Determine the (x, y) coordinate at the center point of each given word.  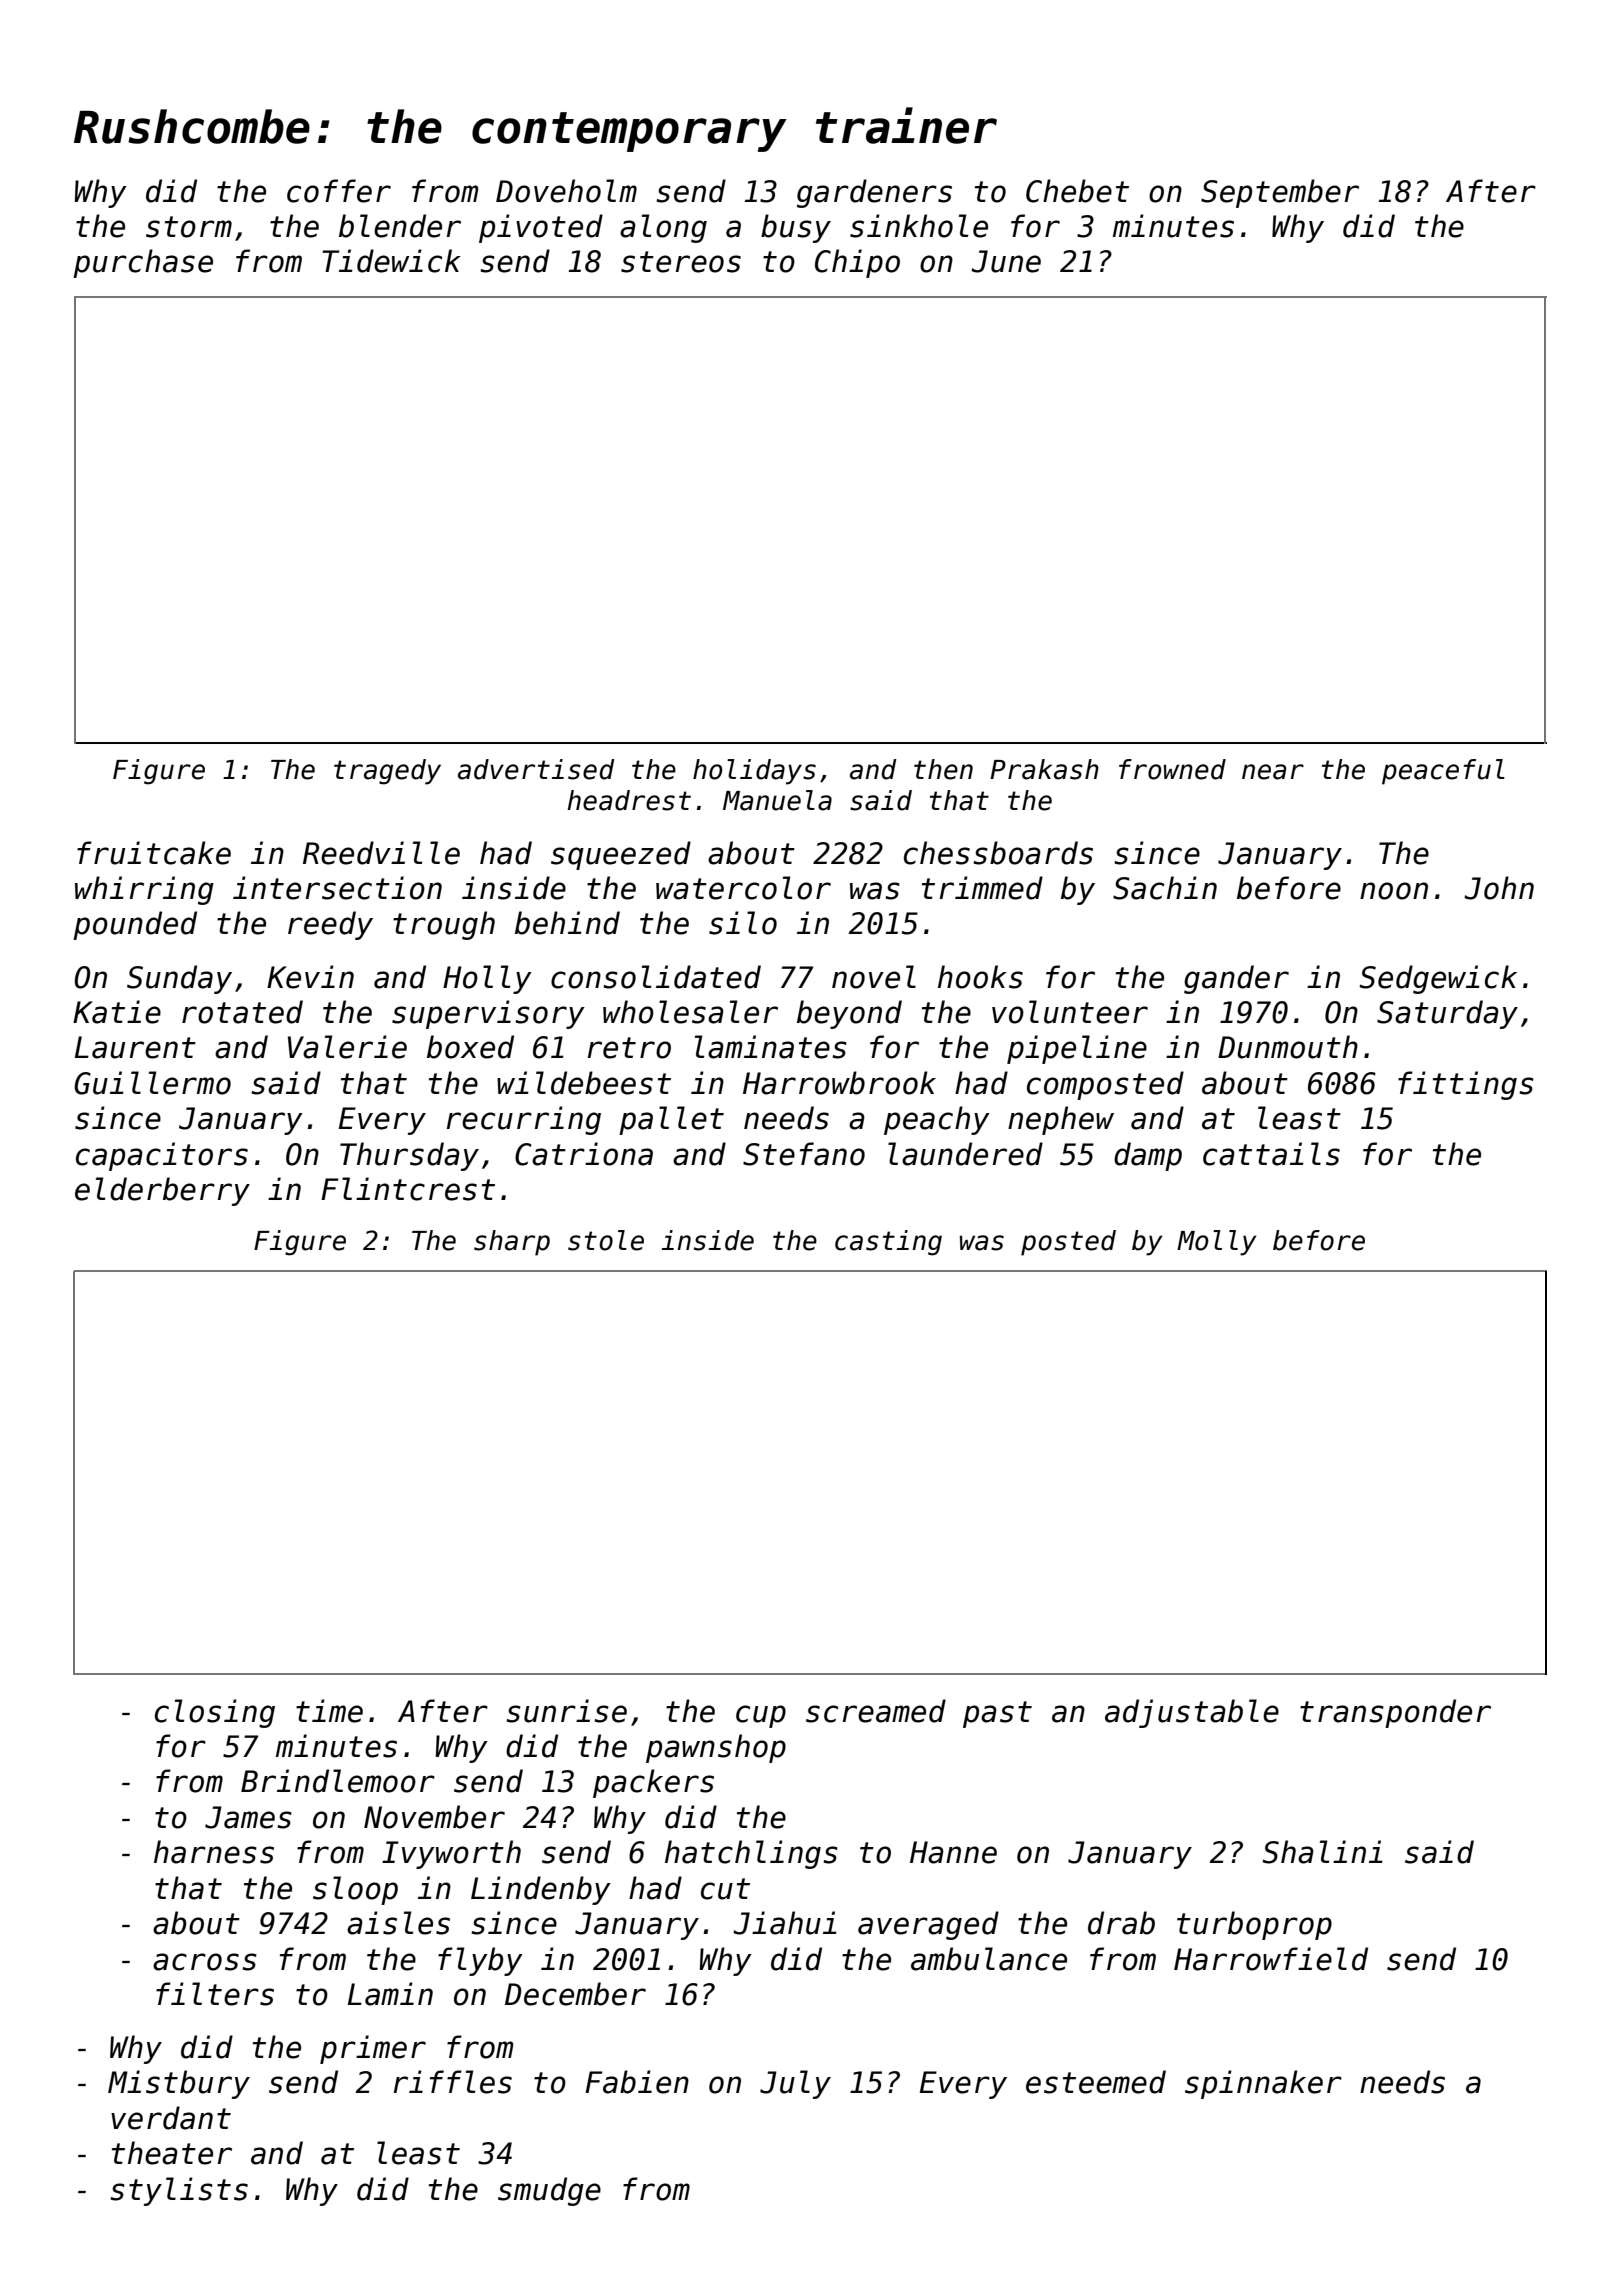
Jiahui (785, 1923)
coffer (339, 191)
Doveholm (566, 191)
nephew (1061, 1120)
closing (215, 1713)
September (1280, 193)
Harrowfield (1271, 1959)
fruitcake (154, 853)
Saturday (1447, 1014)
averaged (928, 1925)
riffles (453, 2082)
